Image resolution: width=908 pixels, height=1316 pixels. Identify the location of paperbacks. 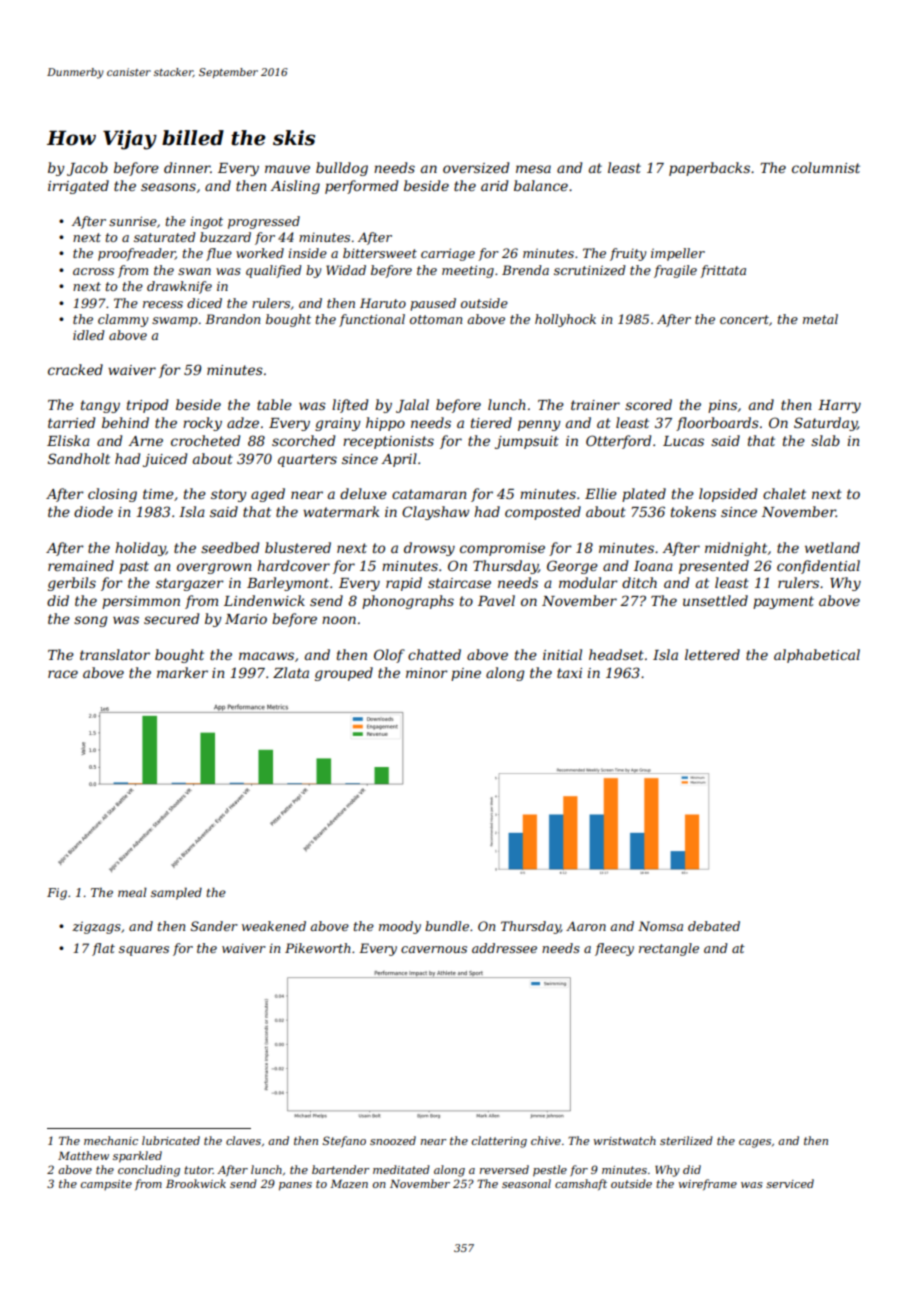
(709, 169).
